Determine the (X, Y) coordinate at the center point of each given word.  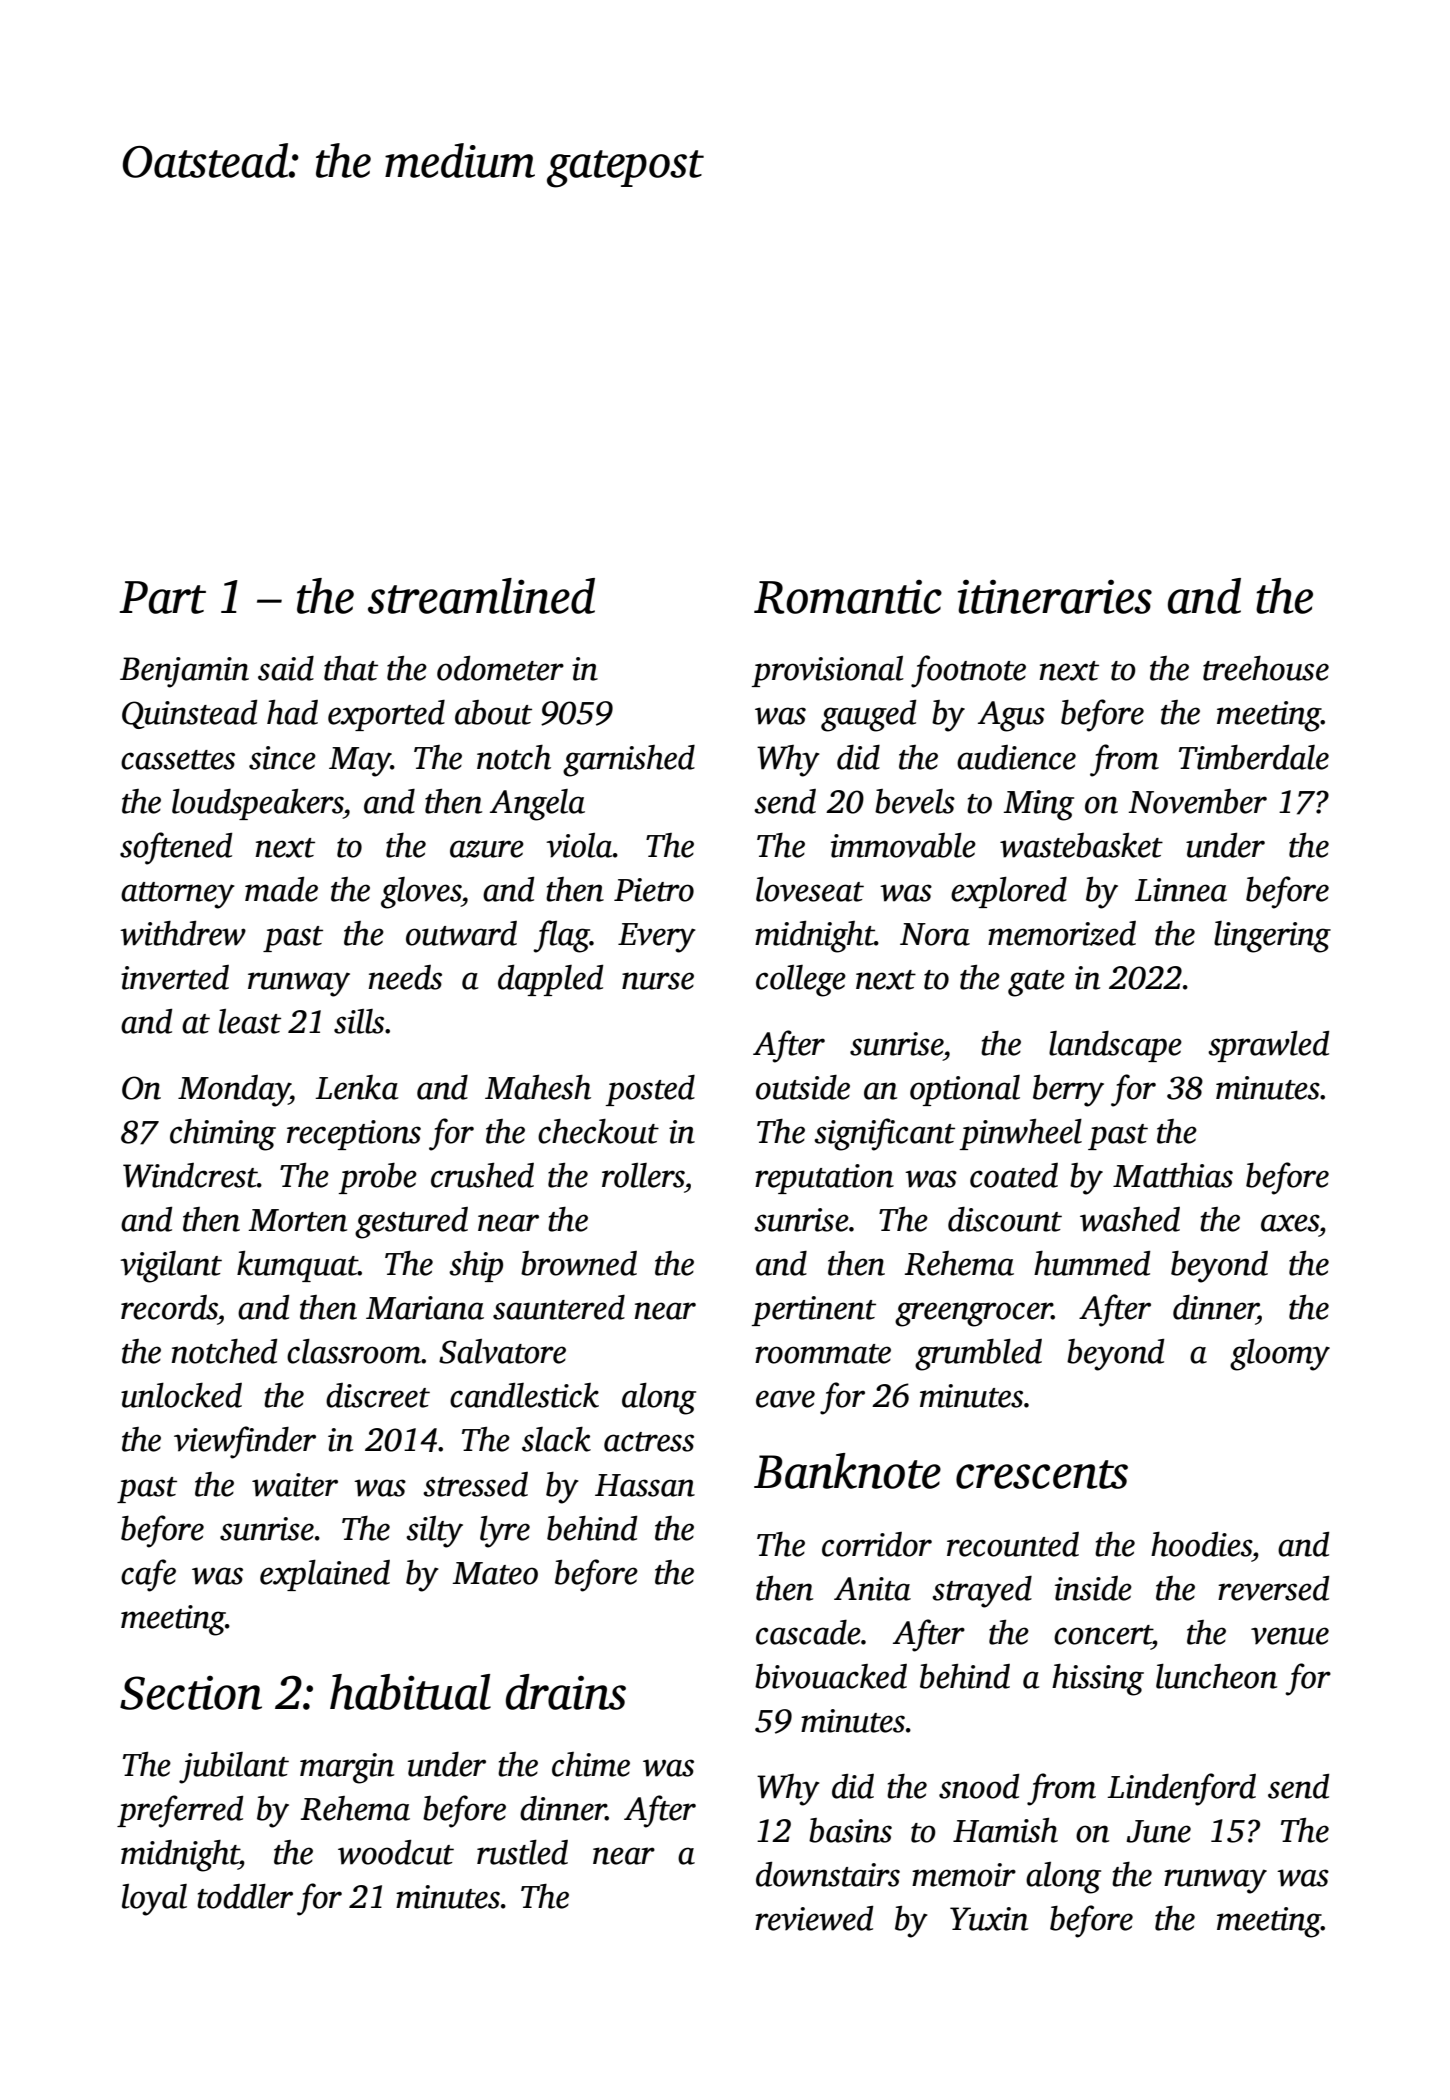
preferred (180, 1811)
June (1158, 1831)
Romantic (848, 596)
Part (163, 597)
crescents (1042, 1474)
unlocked (181, 1395)
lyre (505, 1532)
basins (850, 1830)
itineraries (1055, 596)
